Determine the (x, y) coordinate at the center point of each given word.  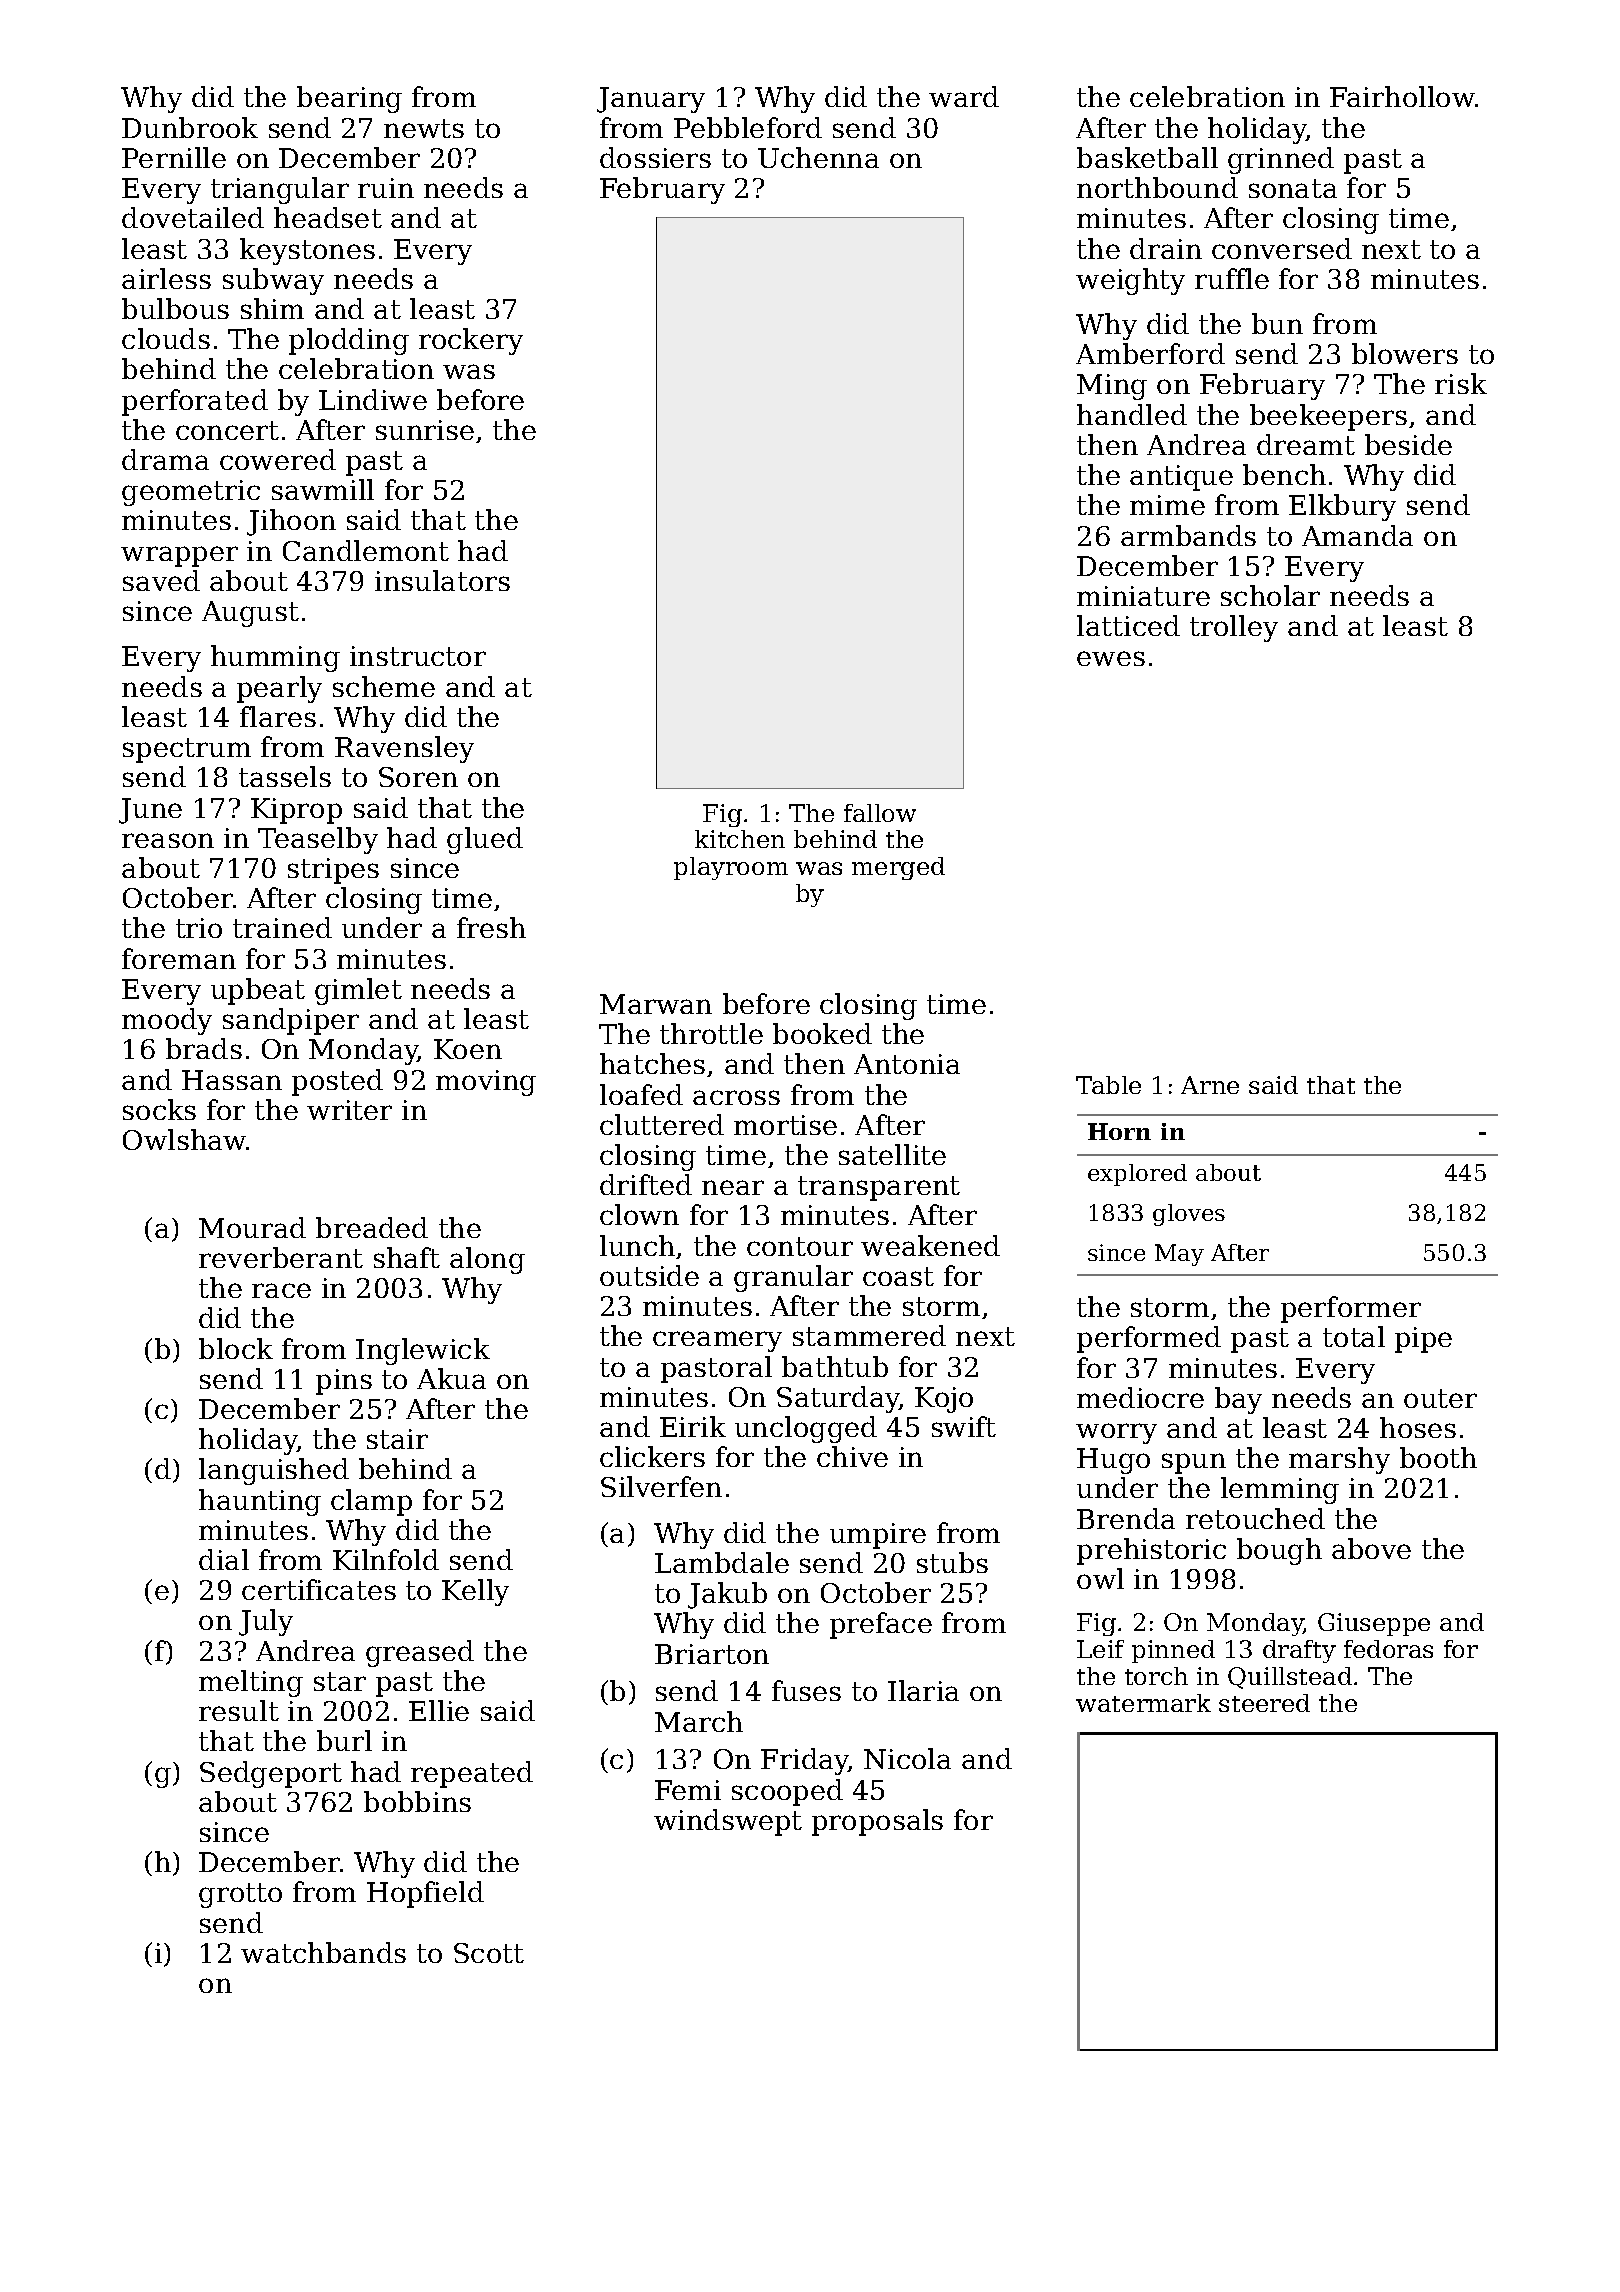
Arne (1210, 1085)
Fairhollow (1402, 96)
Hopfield (425, 1894)
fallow (880, 813)
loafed (641, 1094)
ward (964, 96)
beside (1408, 444)
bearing (349, 99)
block (236, 1348)
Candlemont (366, 550)
